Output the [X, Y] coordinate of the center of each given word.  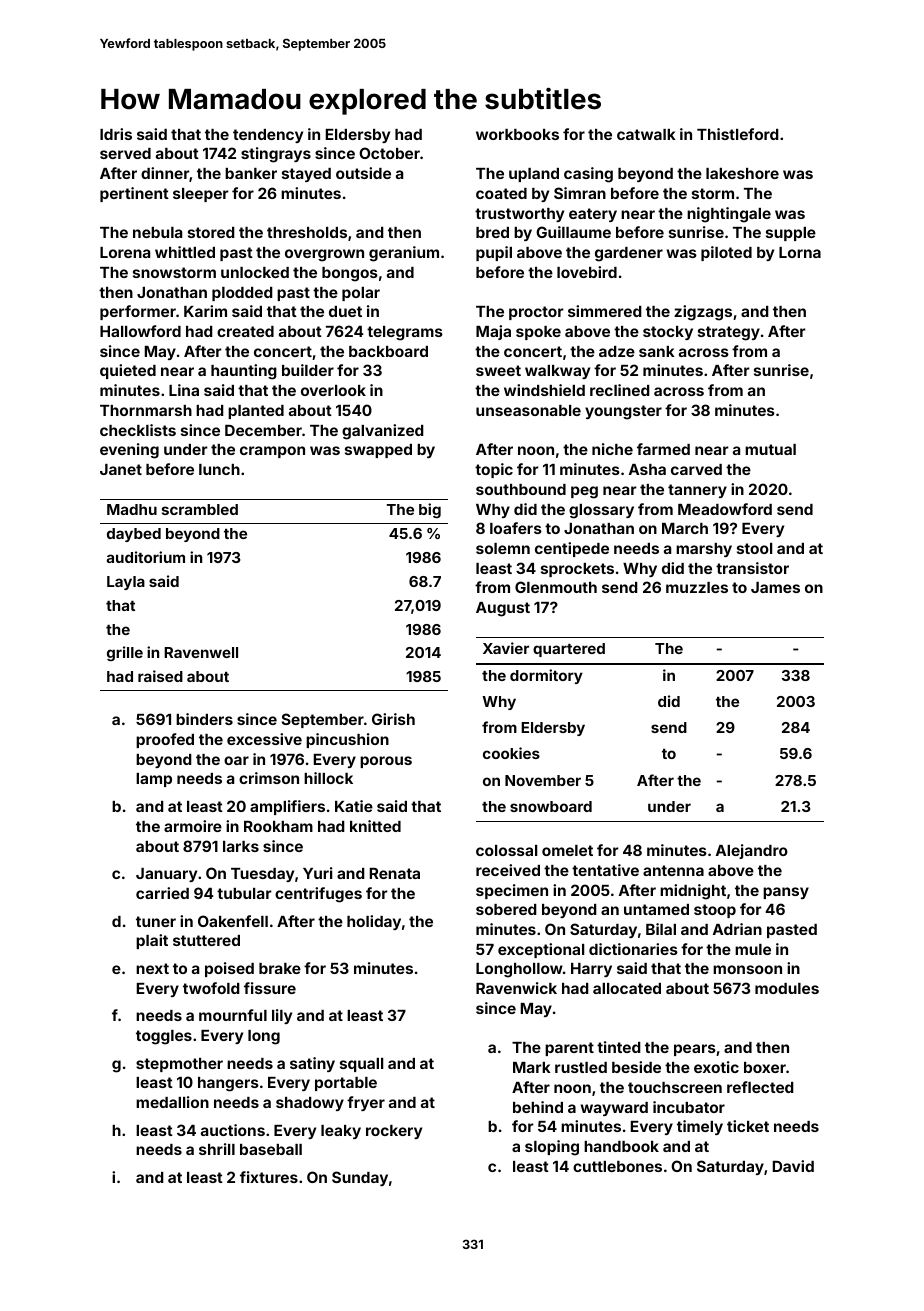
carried [162, 893]
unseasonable [528, 410]
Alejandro [752, 851]
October [389, 153]
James [775, 587]
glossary [601, 511]
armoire [193, 826]
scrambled [200, 509]
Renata [395, 873]
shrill [217, 1149]
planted [256, 412]
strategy [729, 333]
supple [791, 234]
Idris [116, 134]
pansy [786, 893]
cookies [511, 753]
